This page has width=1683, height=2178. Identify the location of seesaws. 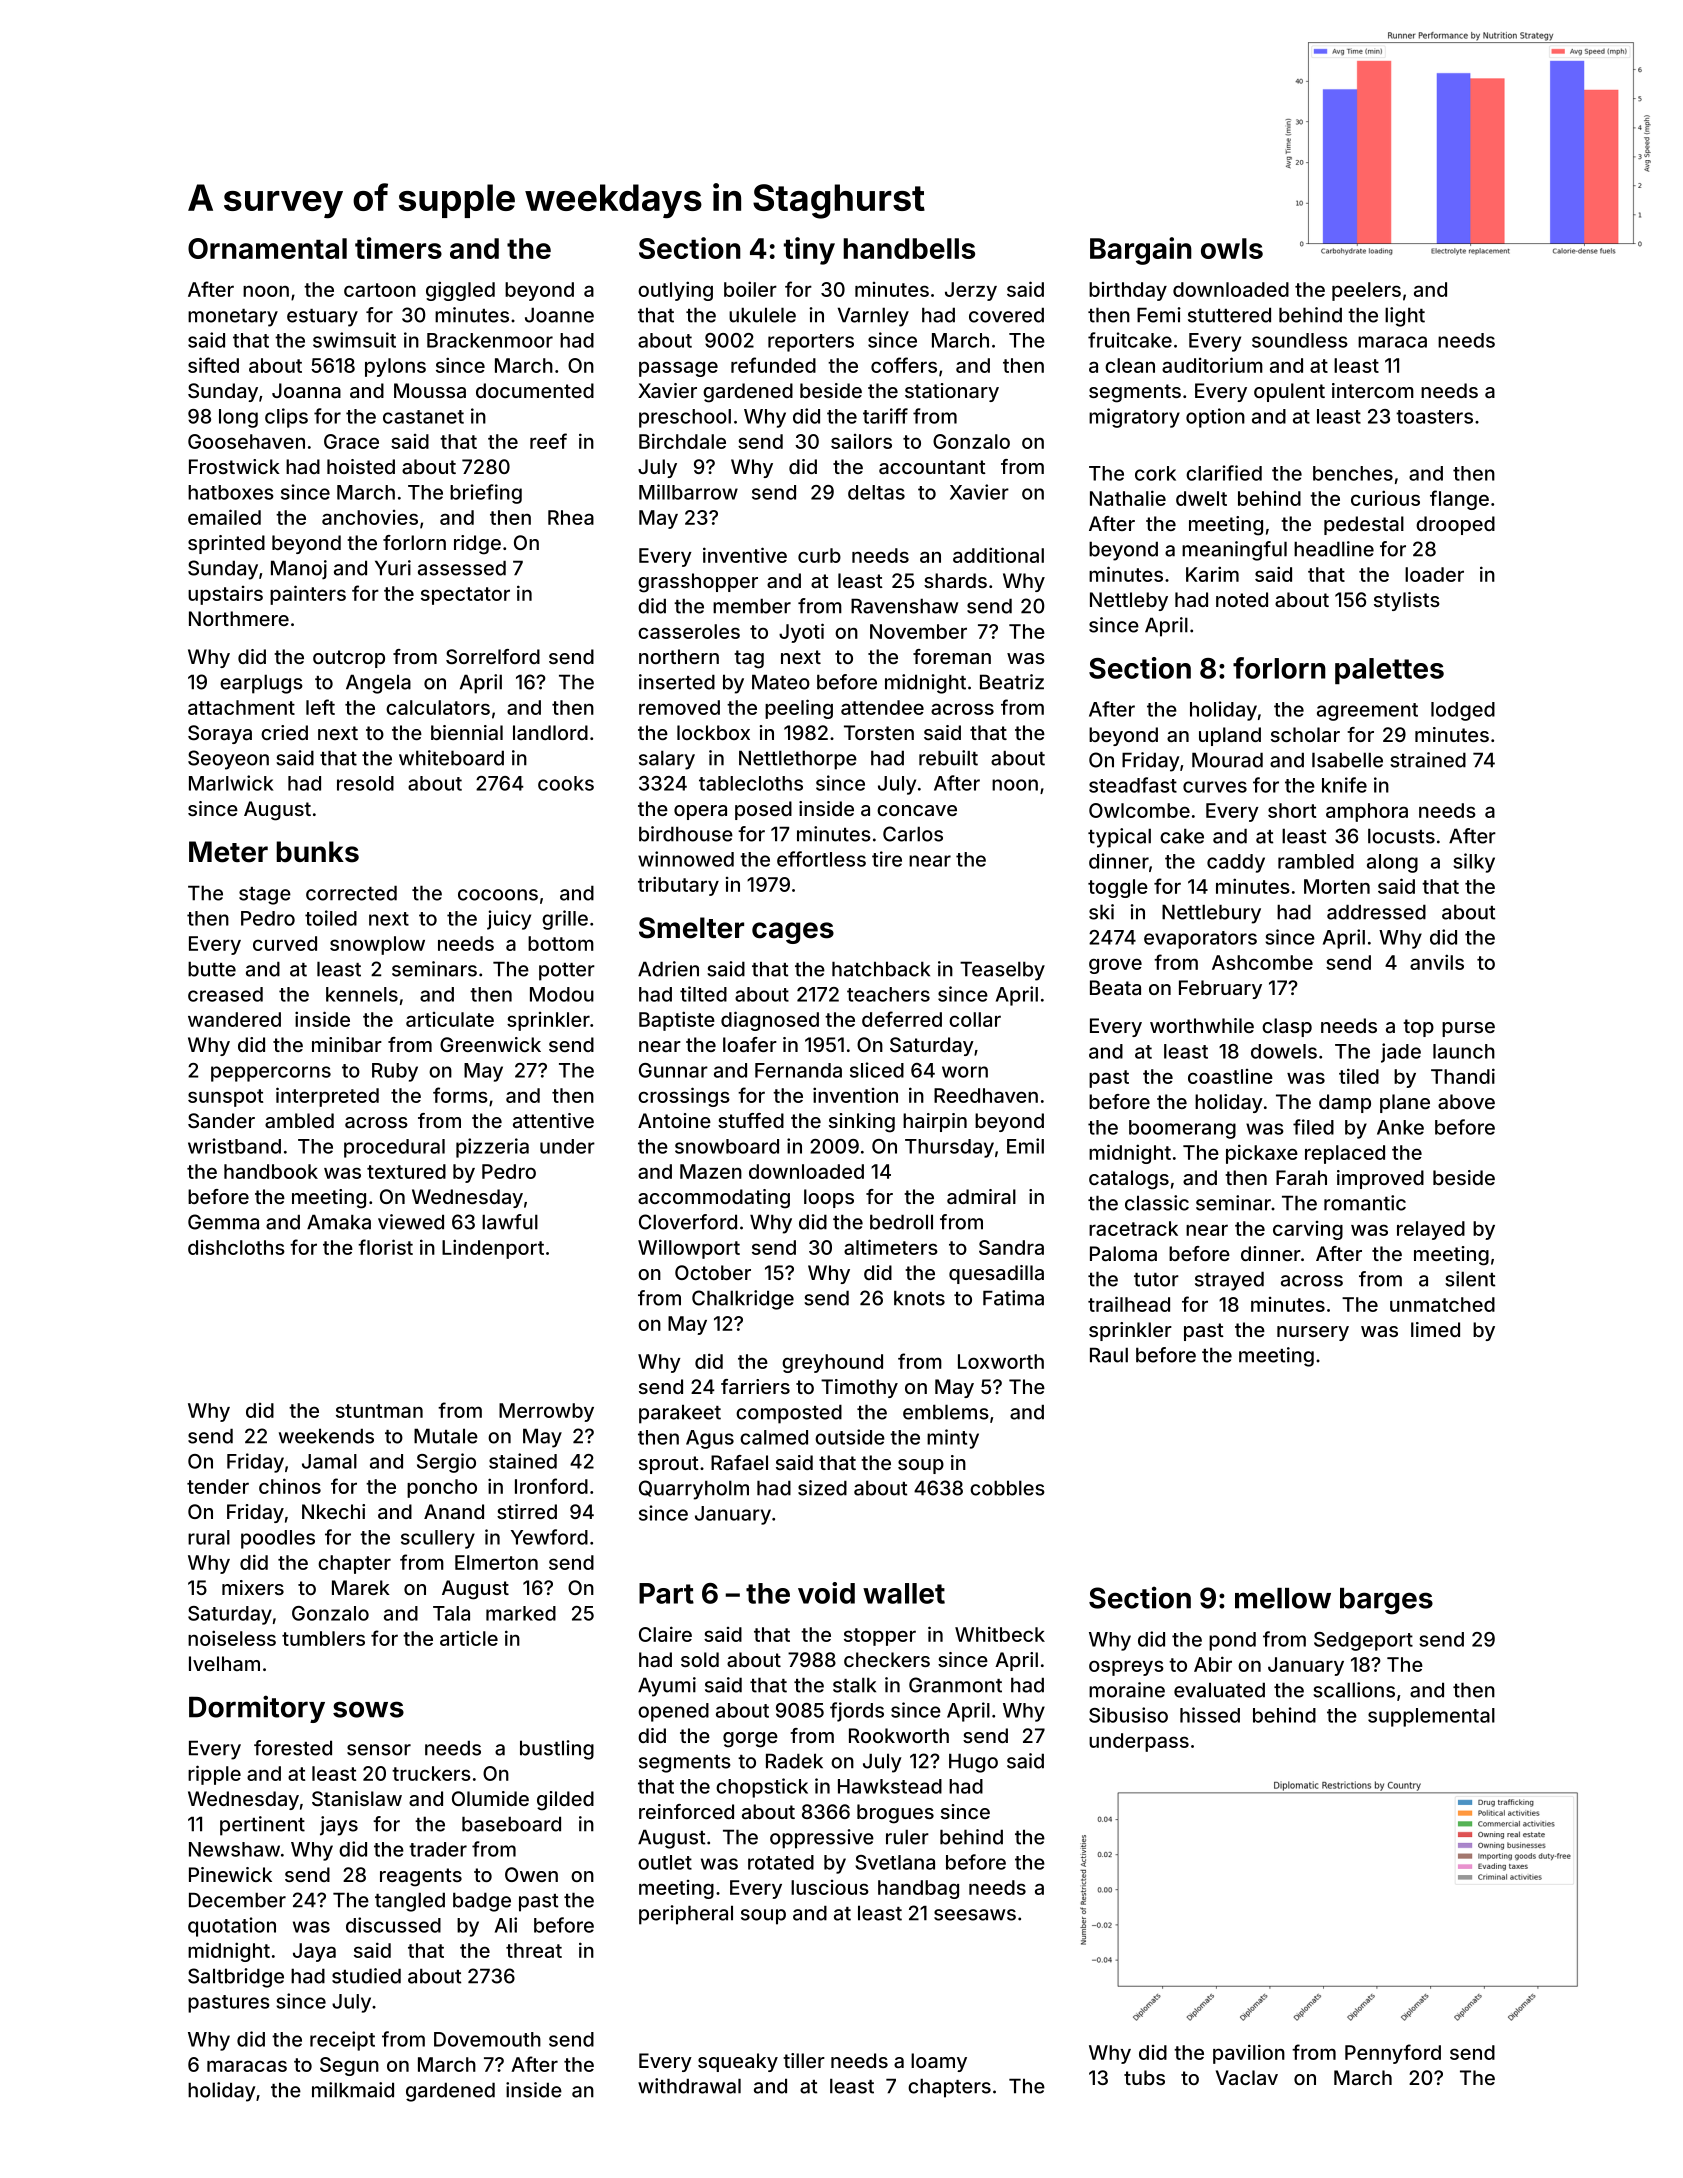
(975, 1915).
